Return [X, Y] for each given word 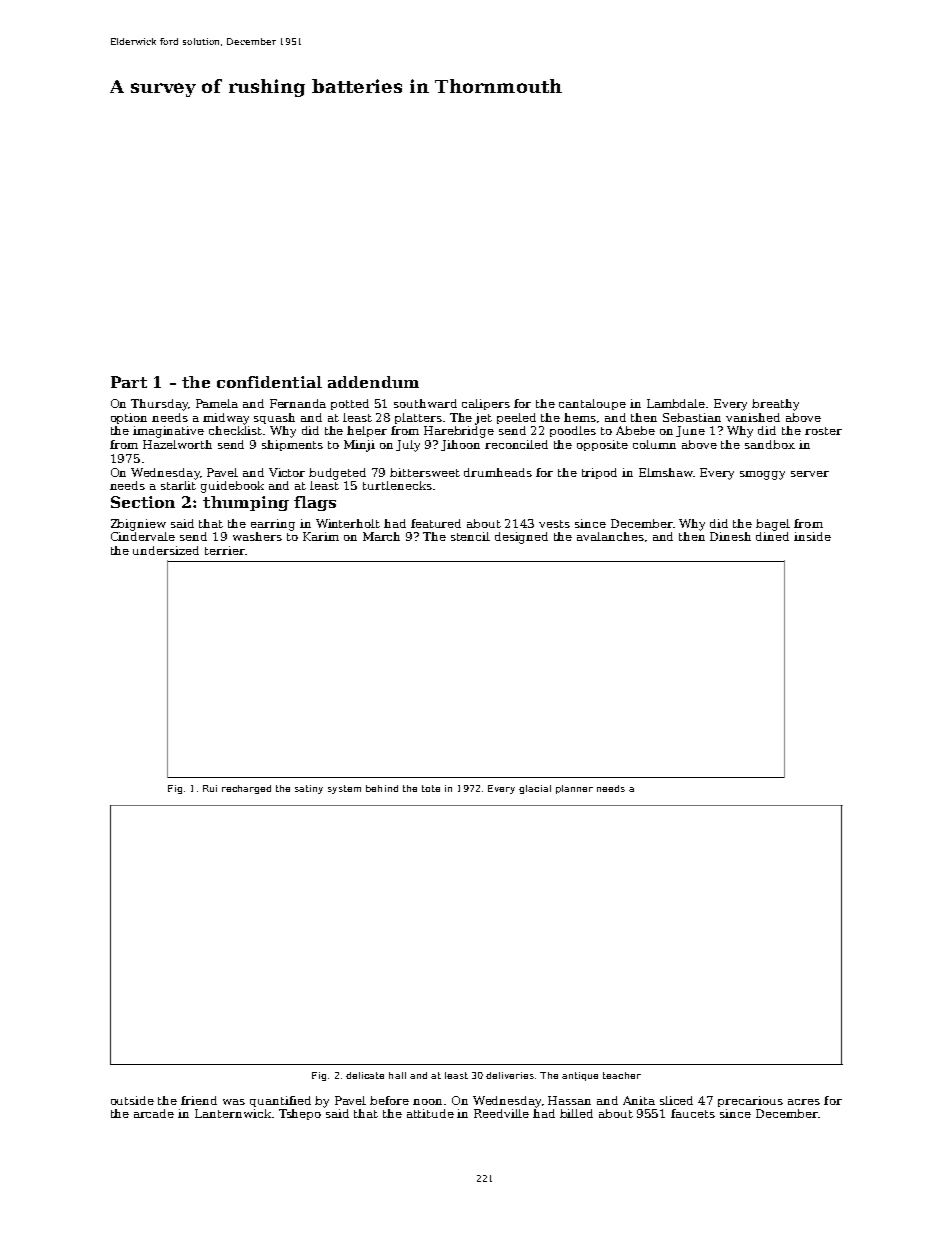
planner [574, 789]
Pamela [217, 403]
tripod [599, 473]
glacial [535, 789]
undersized [166, 550]
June [690, 431]
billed [576, 1113]
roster [823, 431]
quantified [280, 1101]
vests [554, 524]
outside [132, 1100]
